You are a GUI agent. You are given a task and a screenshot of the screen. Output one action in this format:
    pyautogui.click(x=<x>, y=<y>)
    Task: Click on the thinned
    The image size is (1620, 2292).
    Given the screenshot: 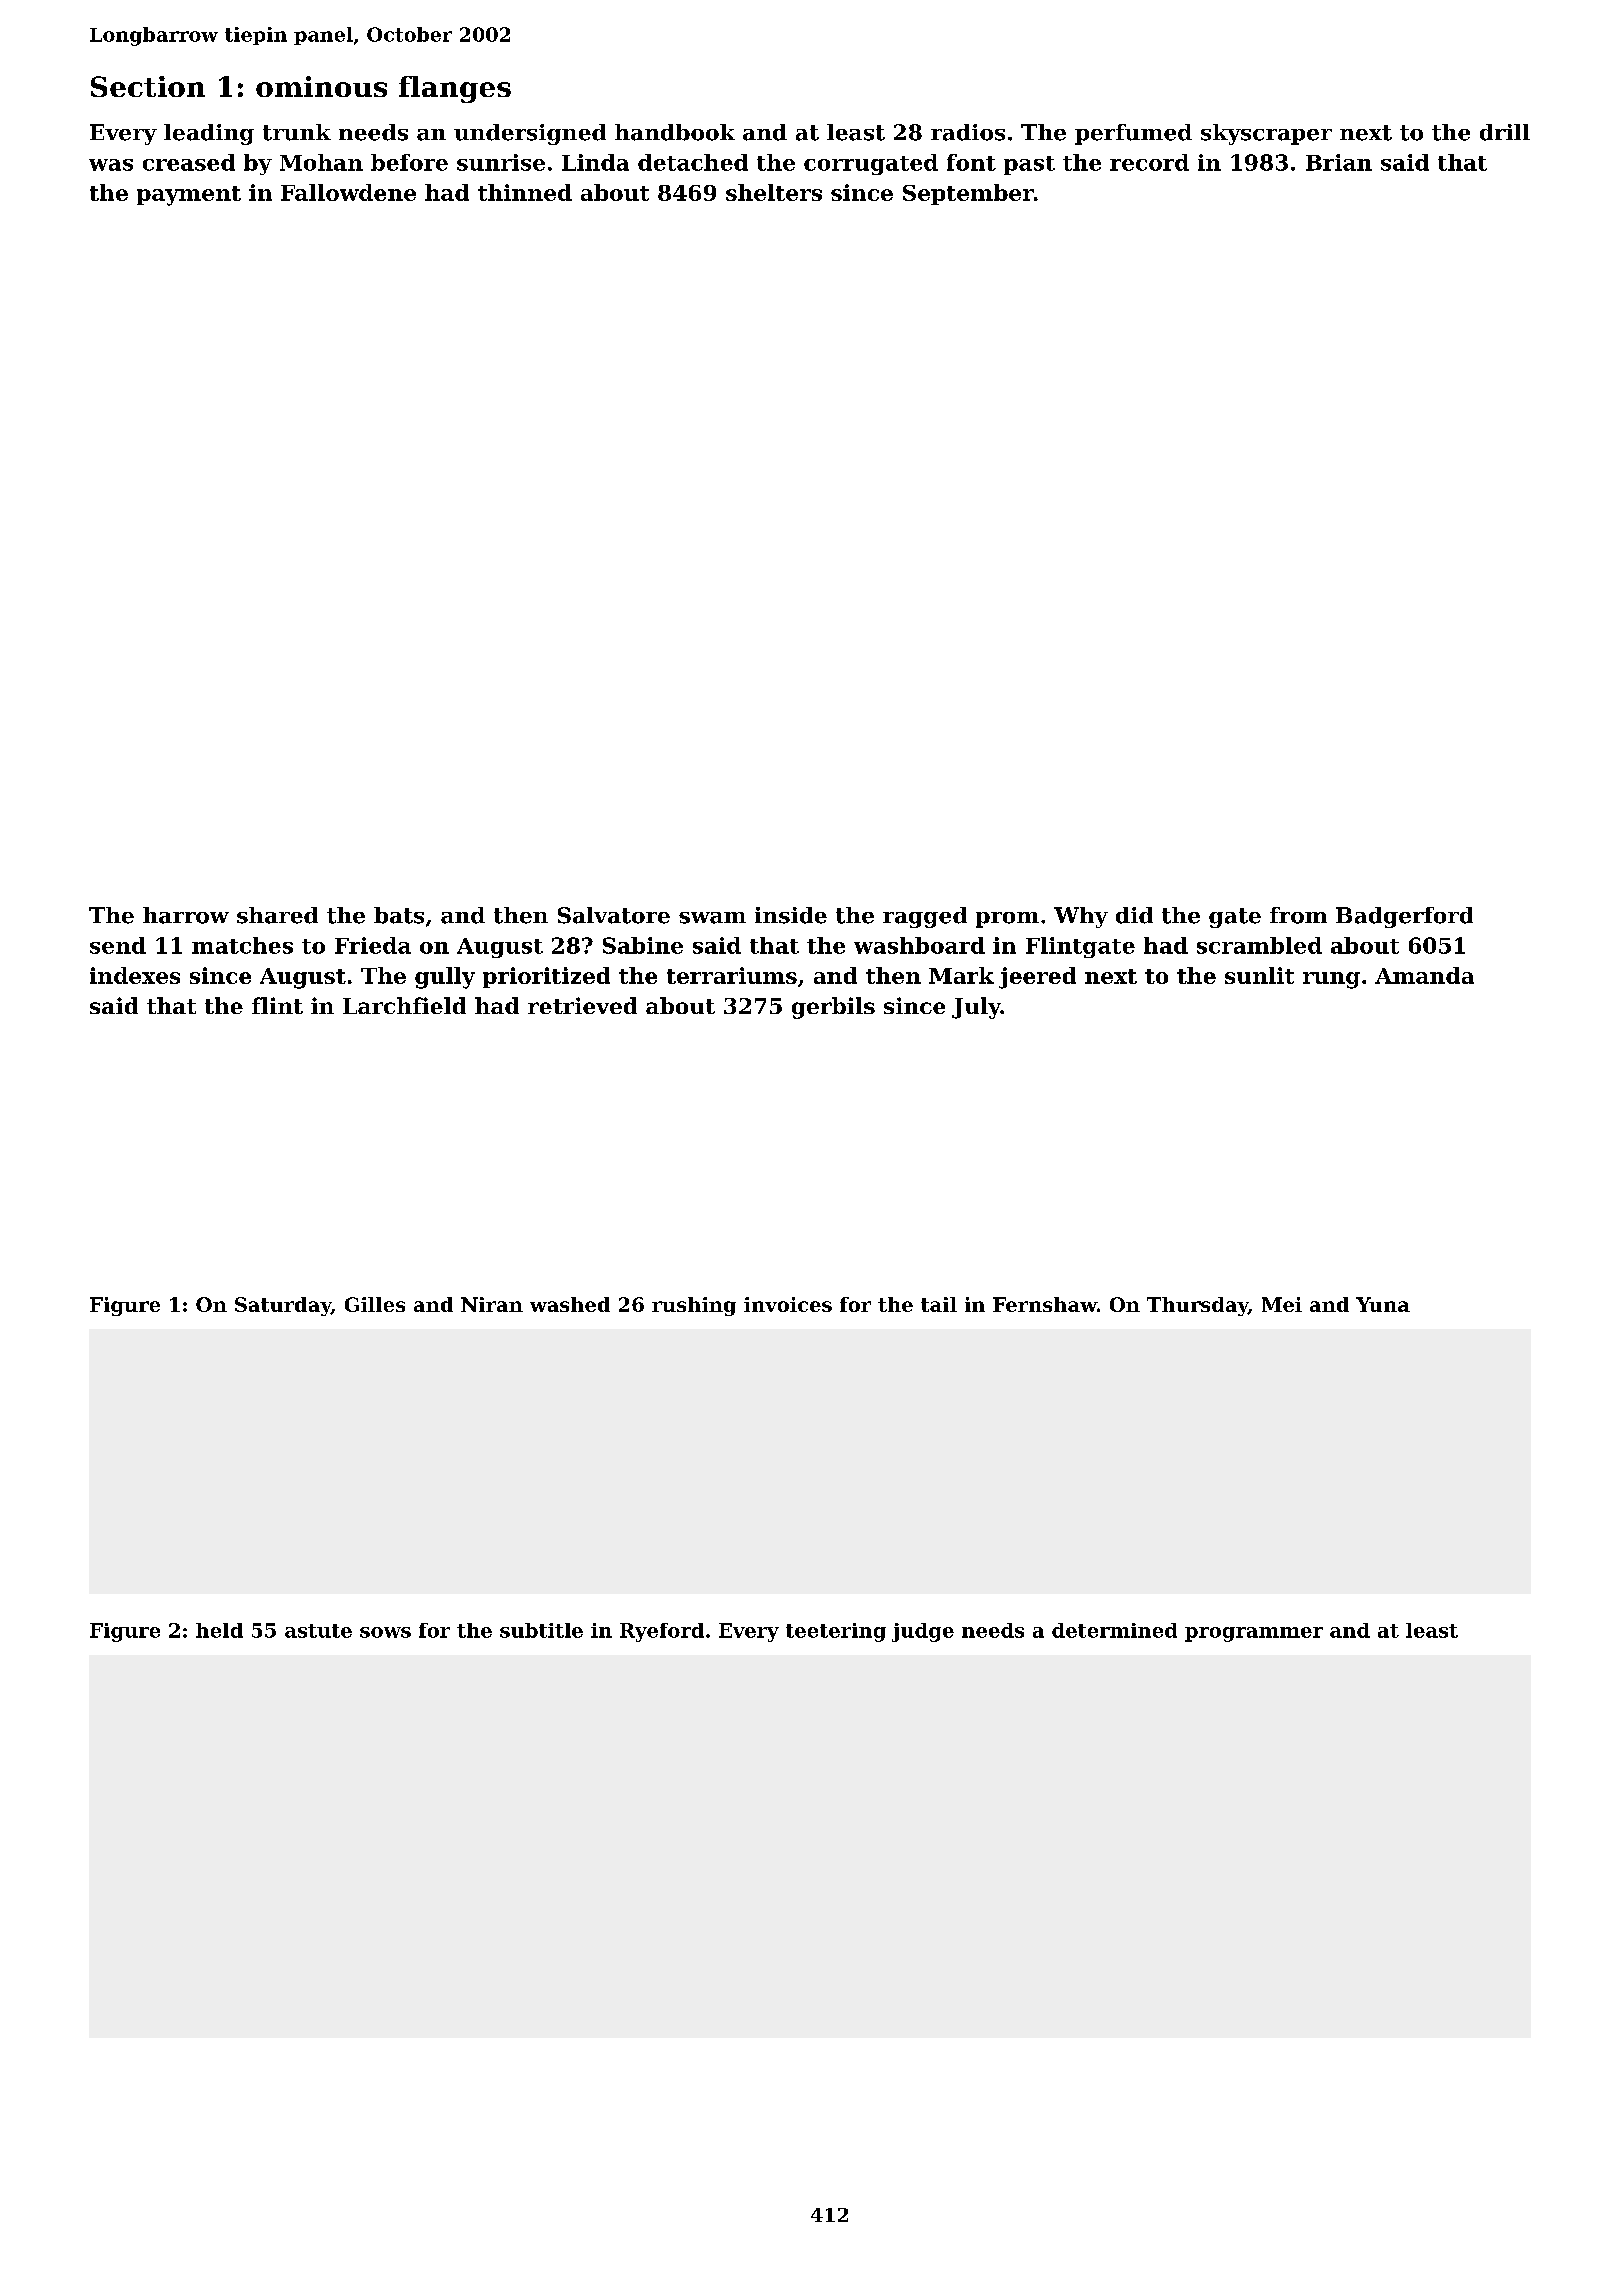 What is the action you would take?
    pyautogui.click(x=525, y=192)
